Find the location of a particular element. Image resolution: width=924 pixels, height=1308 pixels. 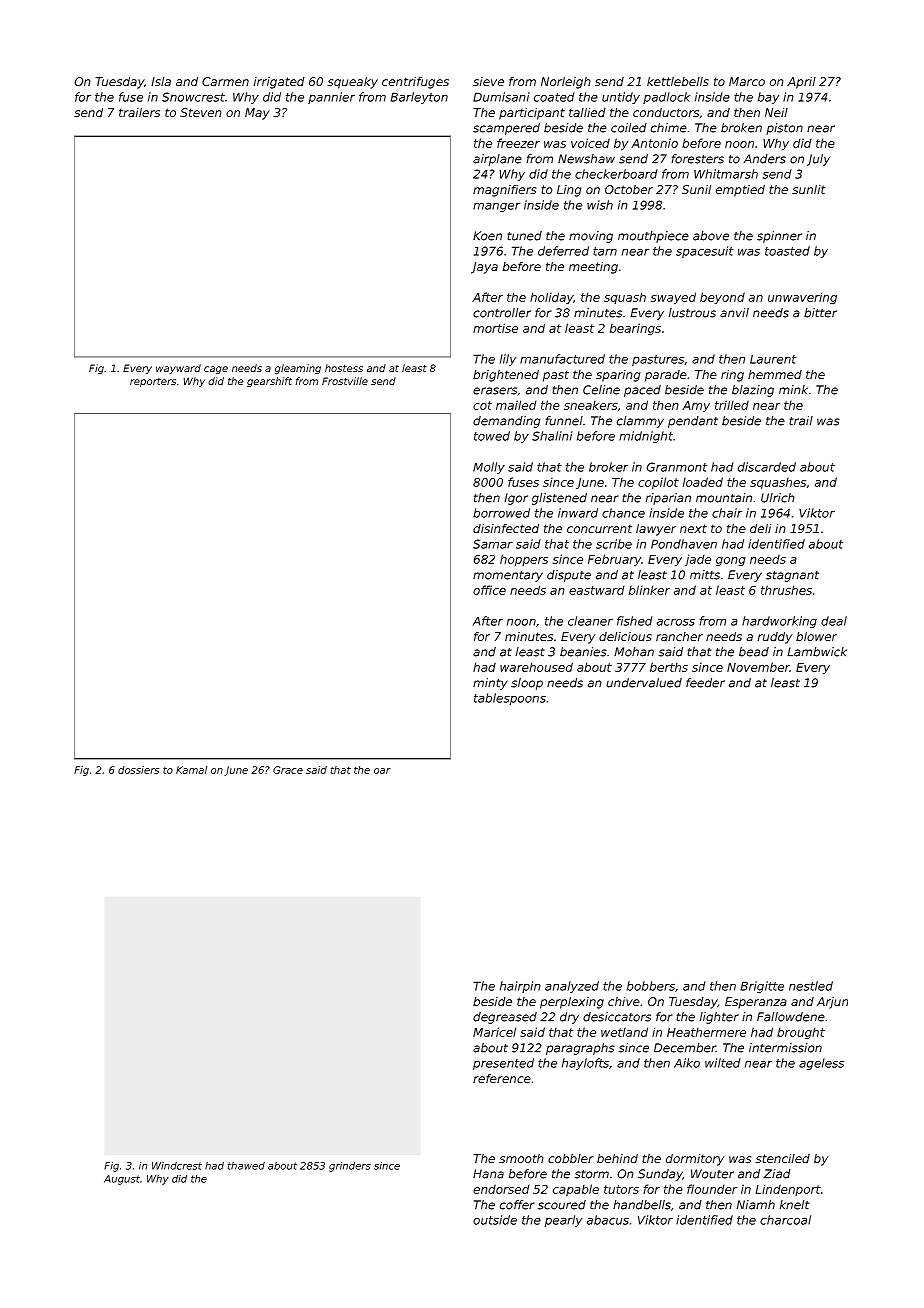

thawed is located at coordinates (246, 1166).
